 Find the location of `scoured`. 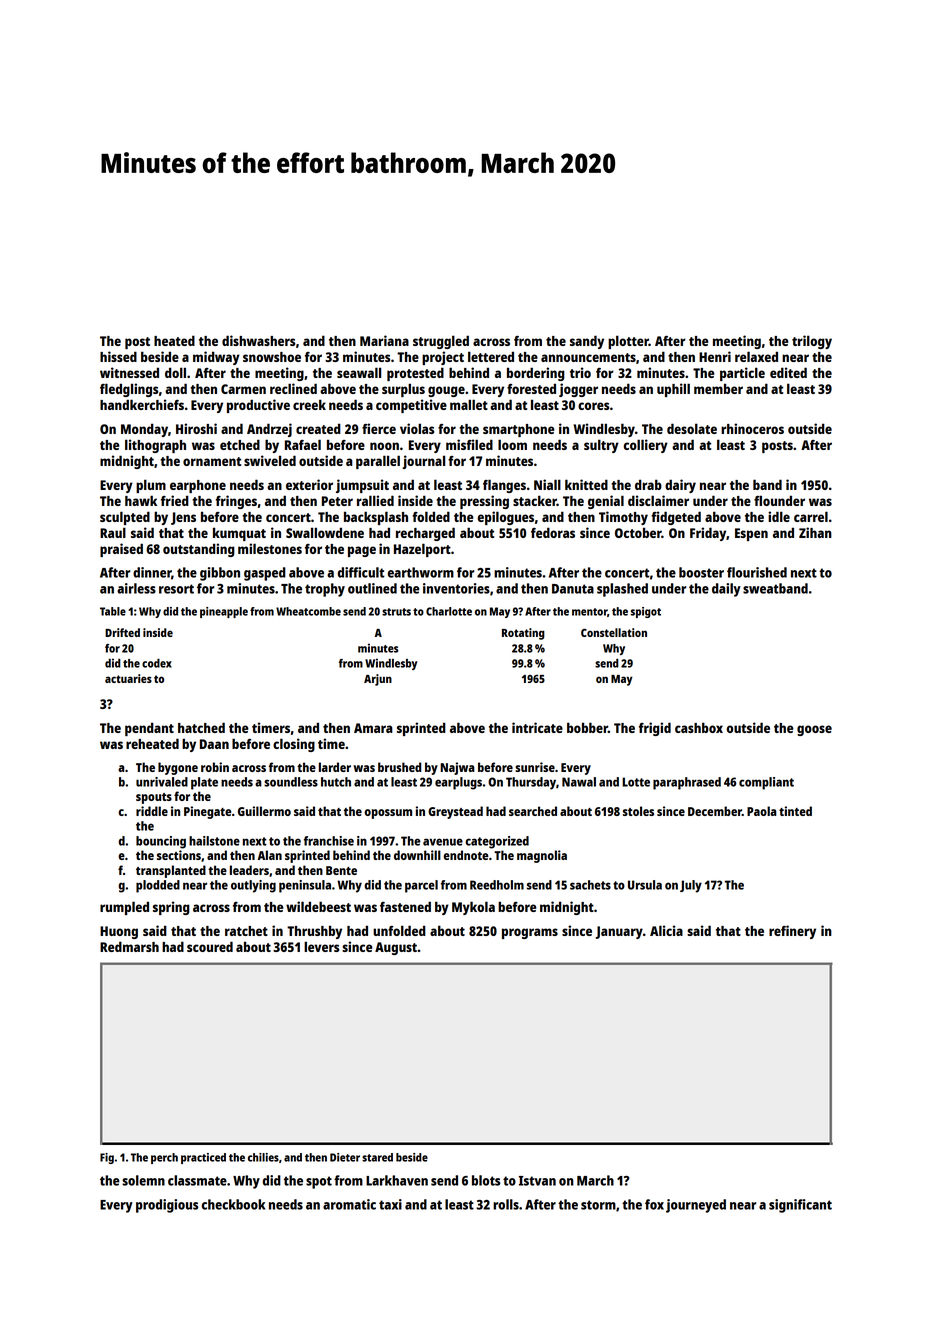

scoured is located at coordinates (210, 946).
